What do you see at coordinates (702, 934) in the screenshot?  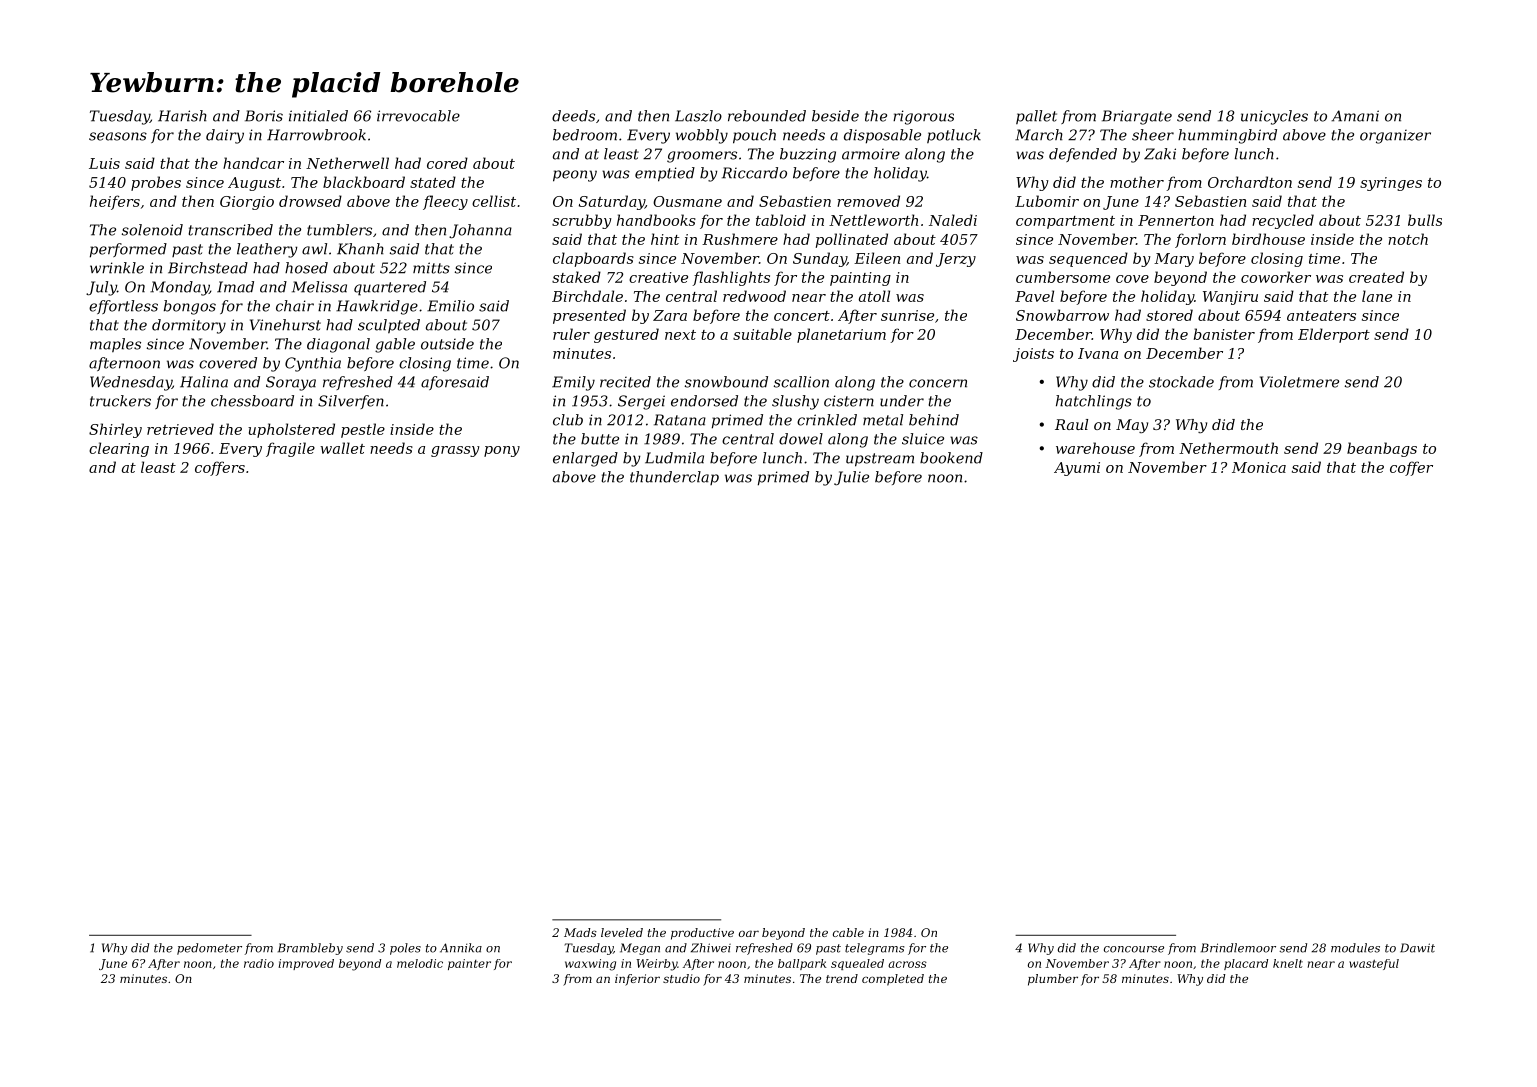 I see `productive` at bounding box center [702, 934].
